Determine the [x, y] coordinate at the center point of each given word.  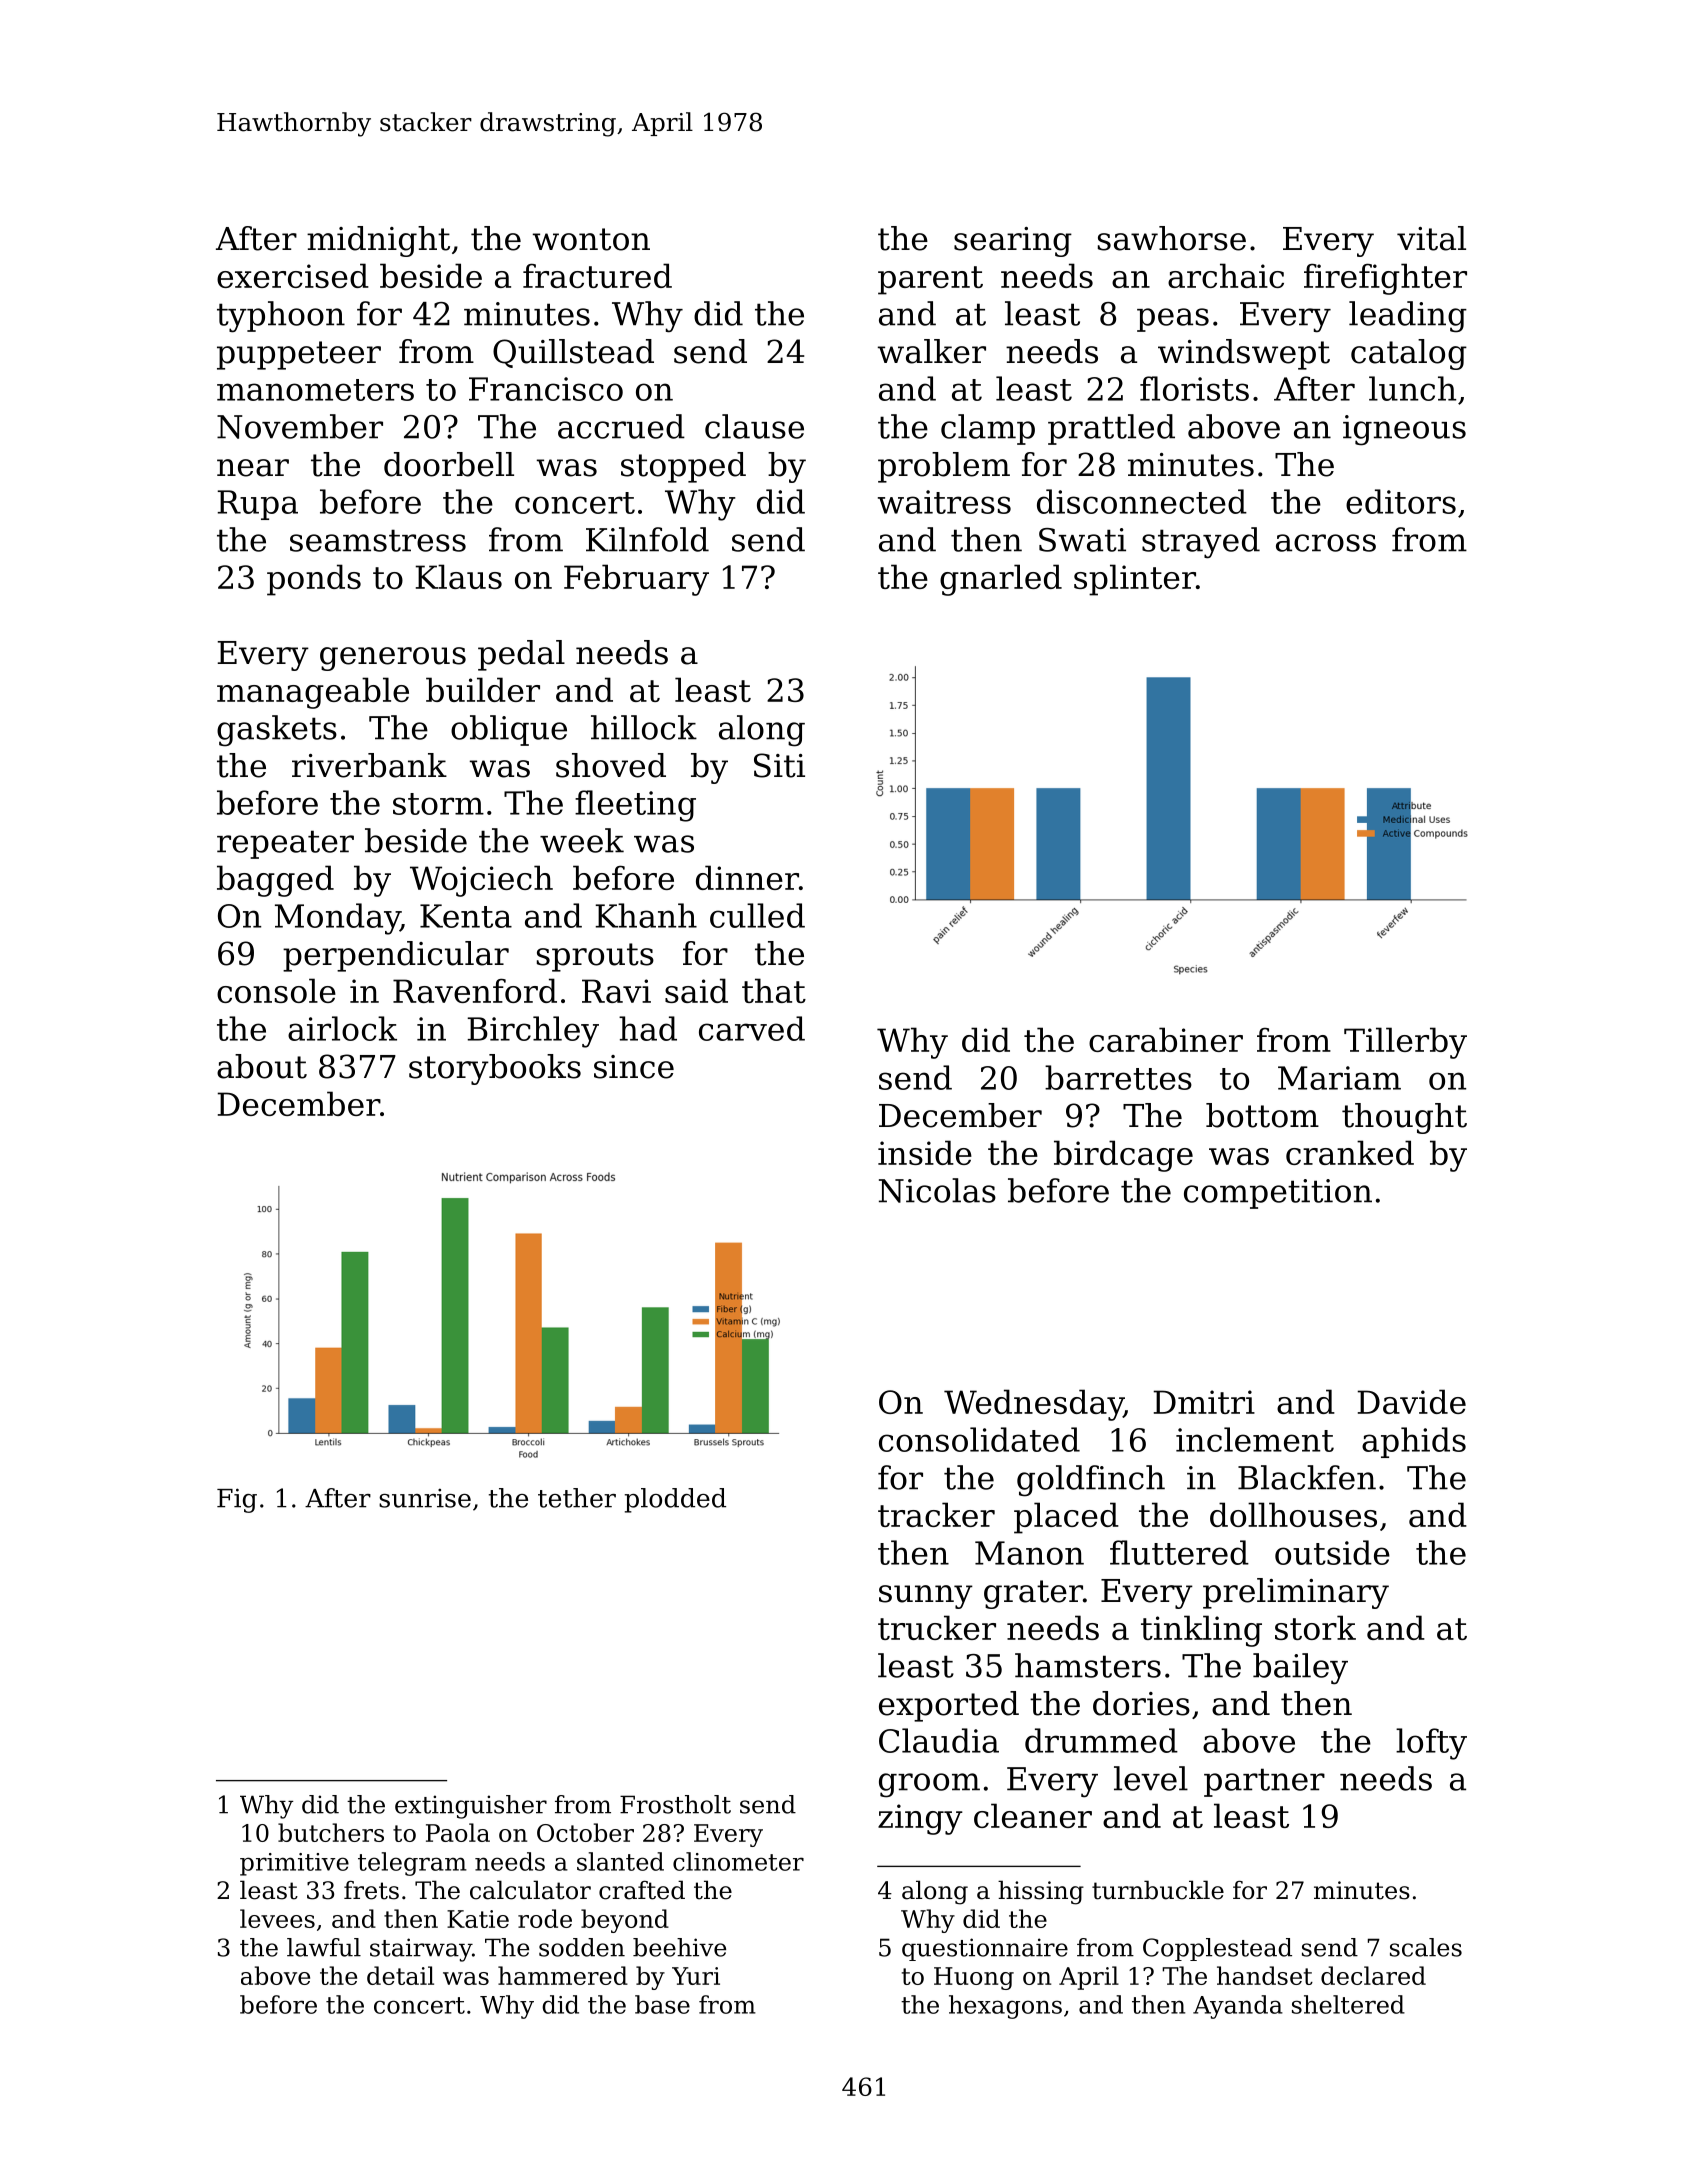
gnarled [1001, 580]
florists [1194, 388]
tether [577, 1498]
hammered [563, 1975]
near [253, 468]
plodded [675, 1500]
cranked [1350, 1152]
